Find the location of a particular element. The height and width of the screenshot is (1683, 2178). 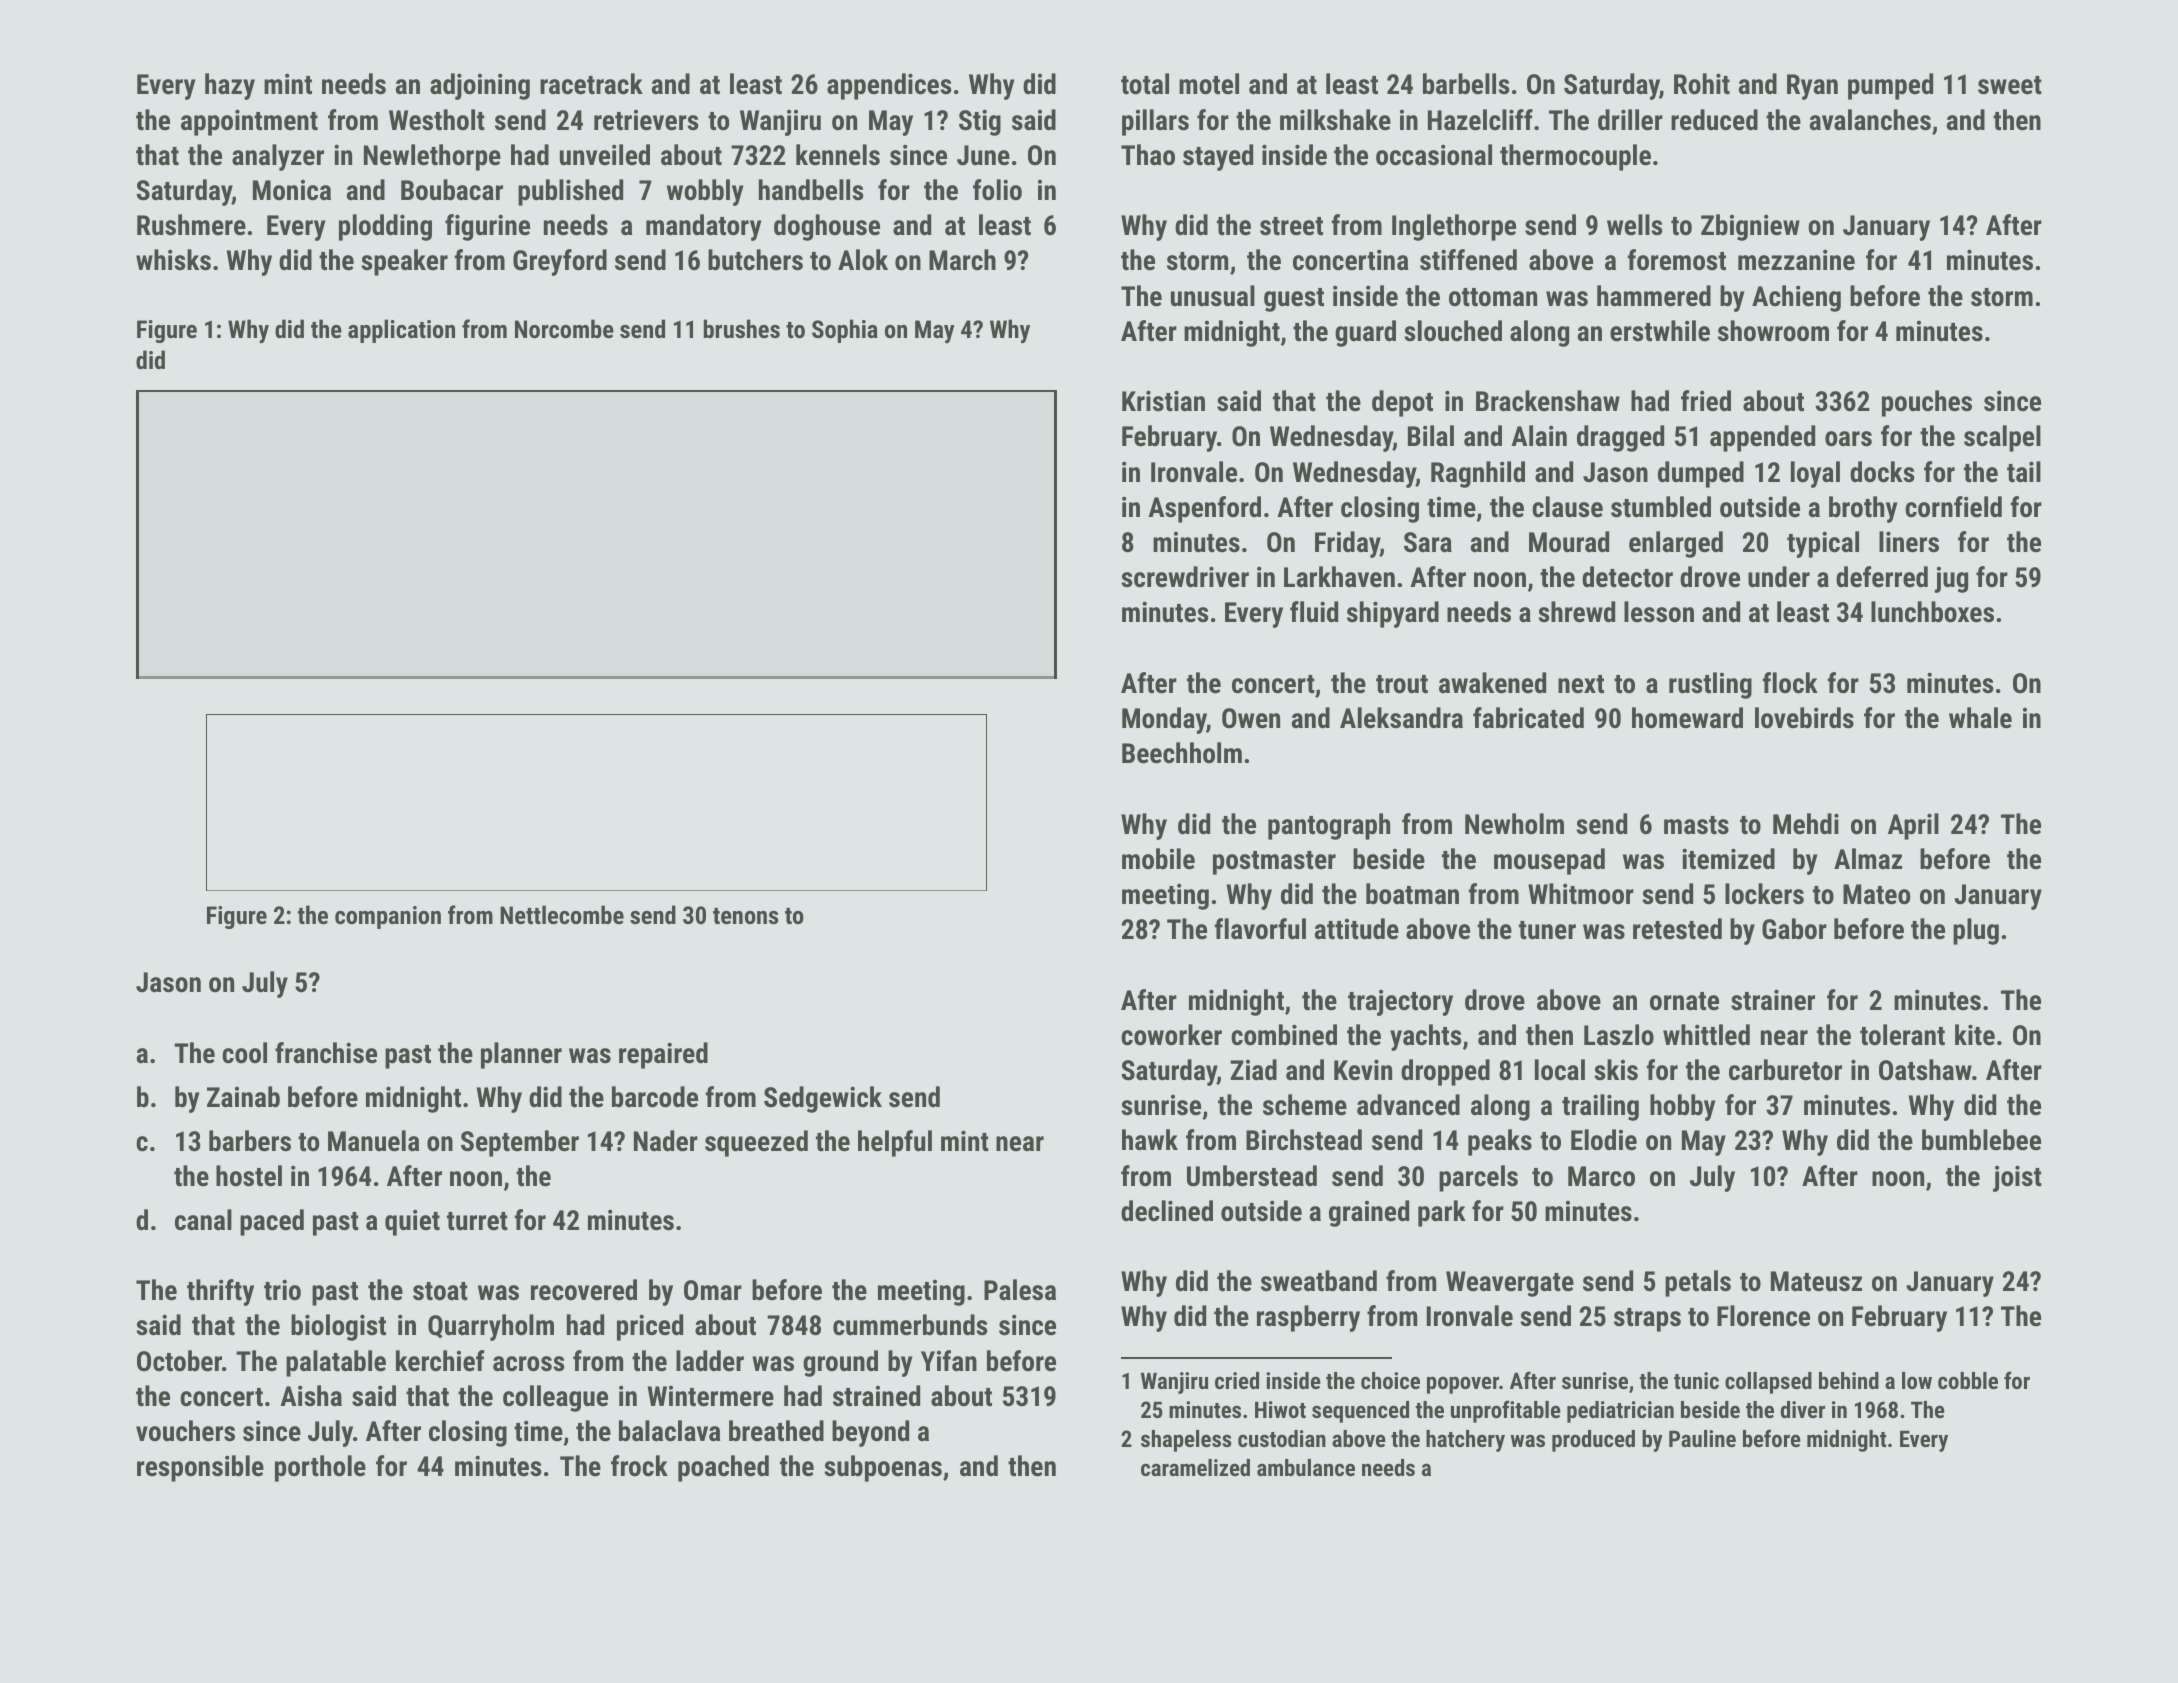

stayed is located at coordinates (1218, 157).
